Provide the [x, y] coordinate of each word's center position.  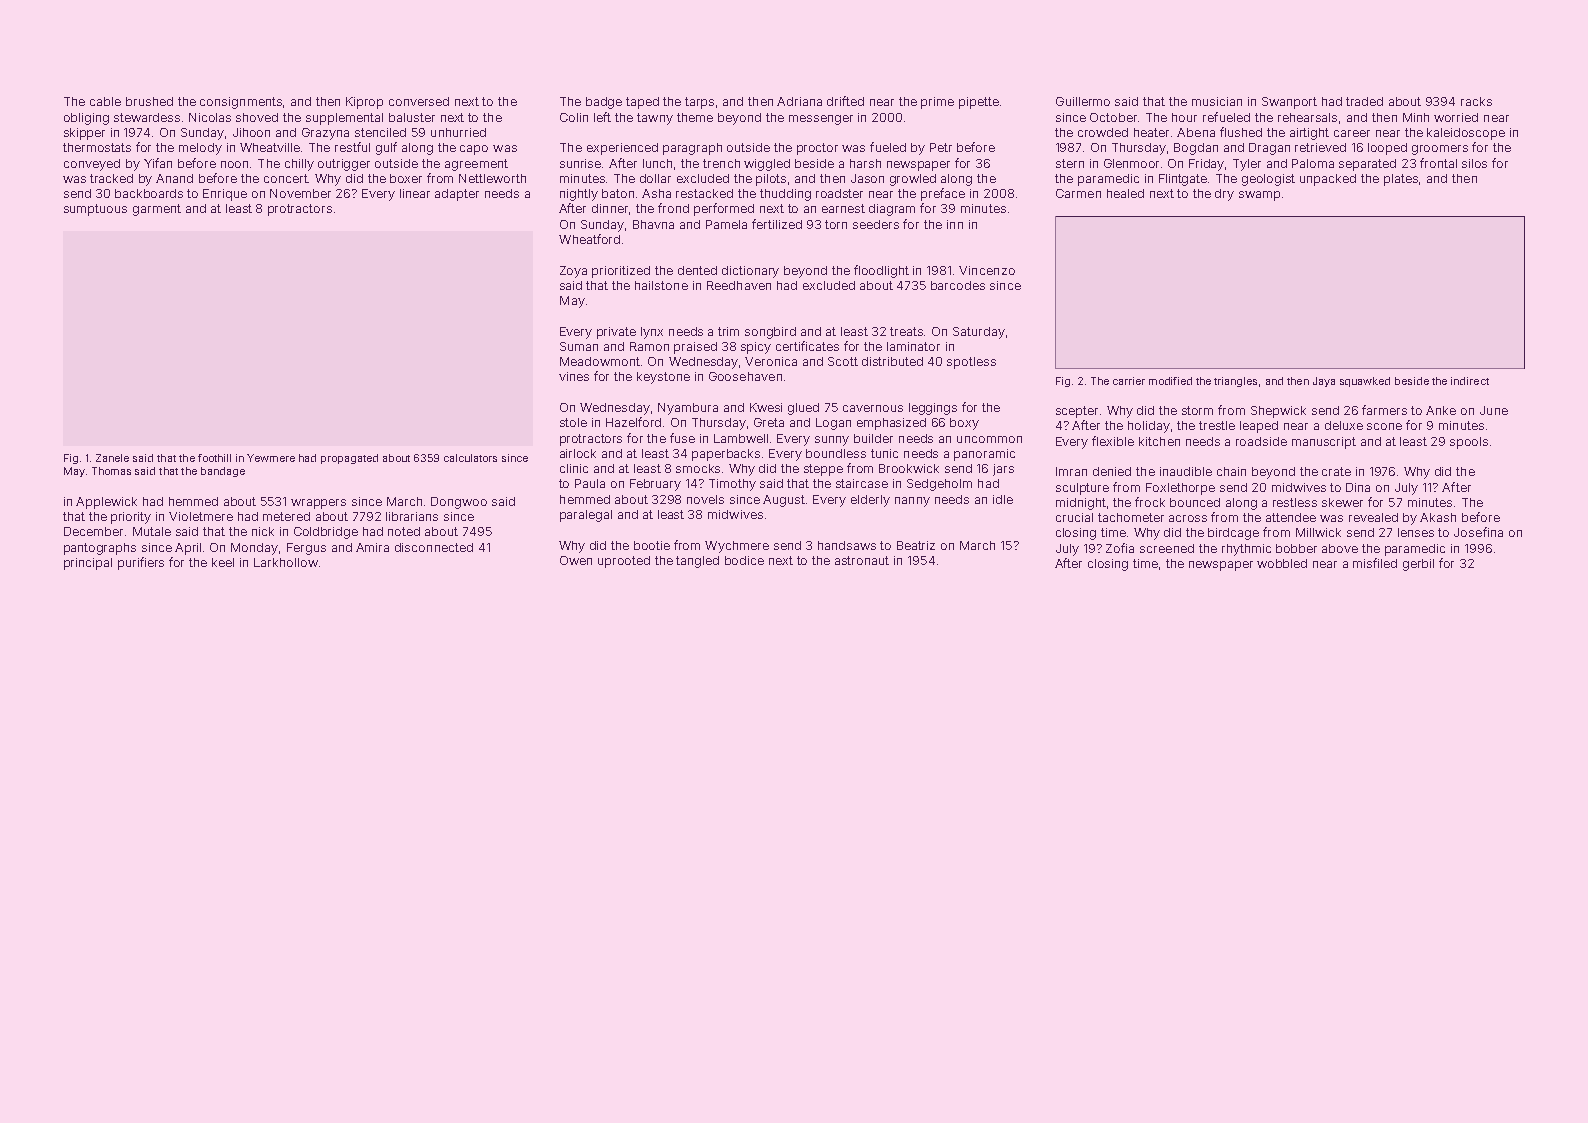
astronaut [862, 560]
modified [1170, 381]
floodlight [881, 271]
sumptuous [95, 210]
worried [1456, 117]
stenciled [380, 132]
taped [642, 103]
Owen [576, 560]
